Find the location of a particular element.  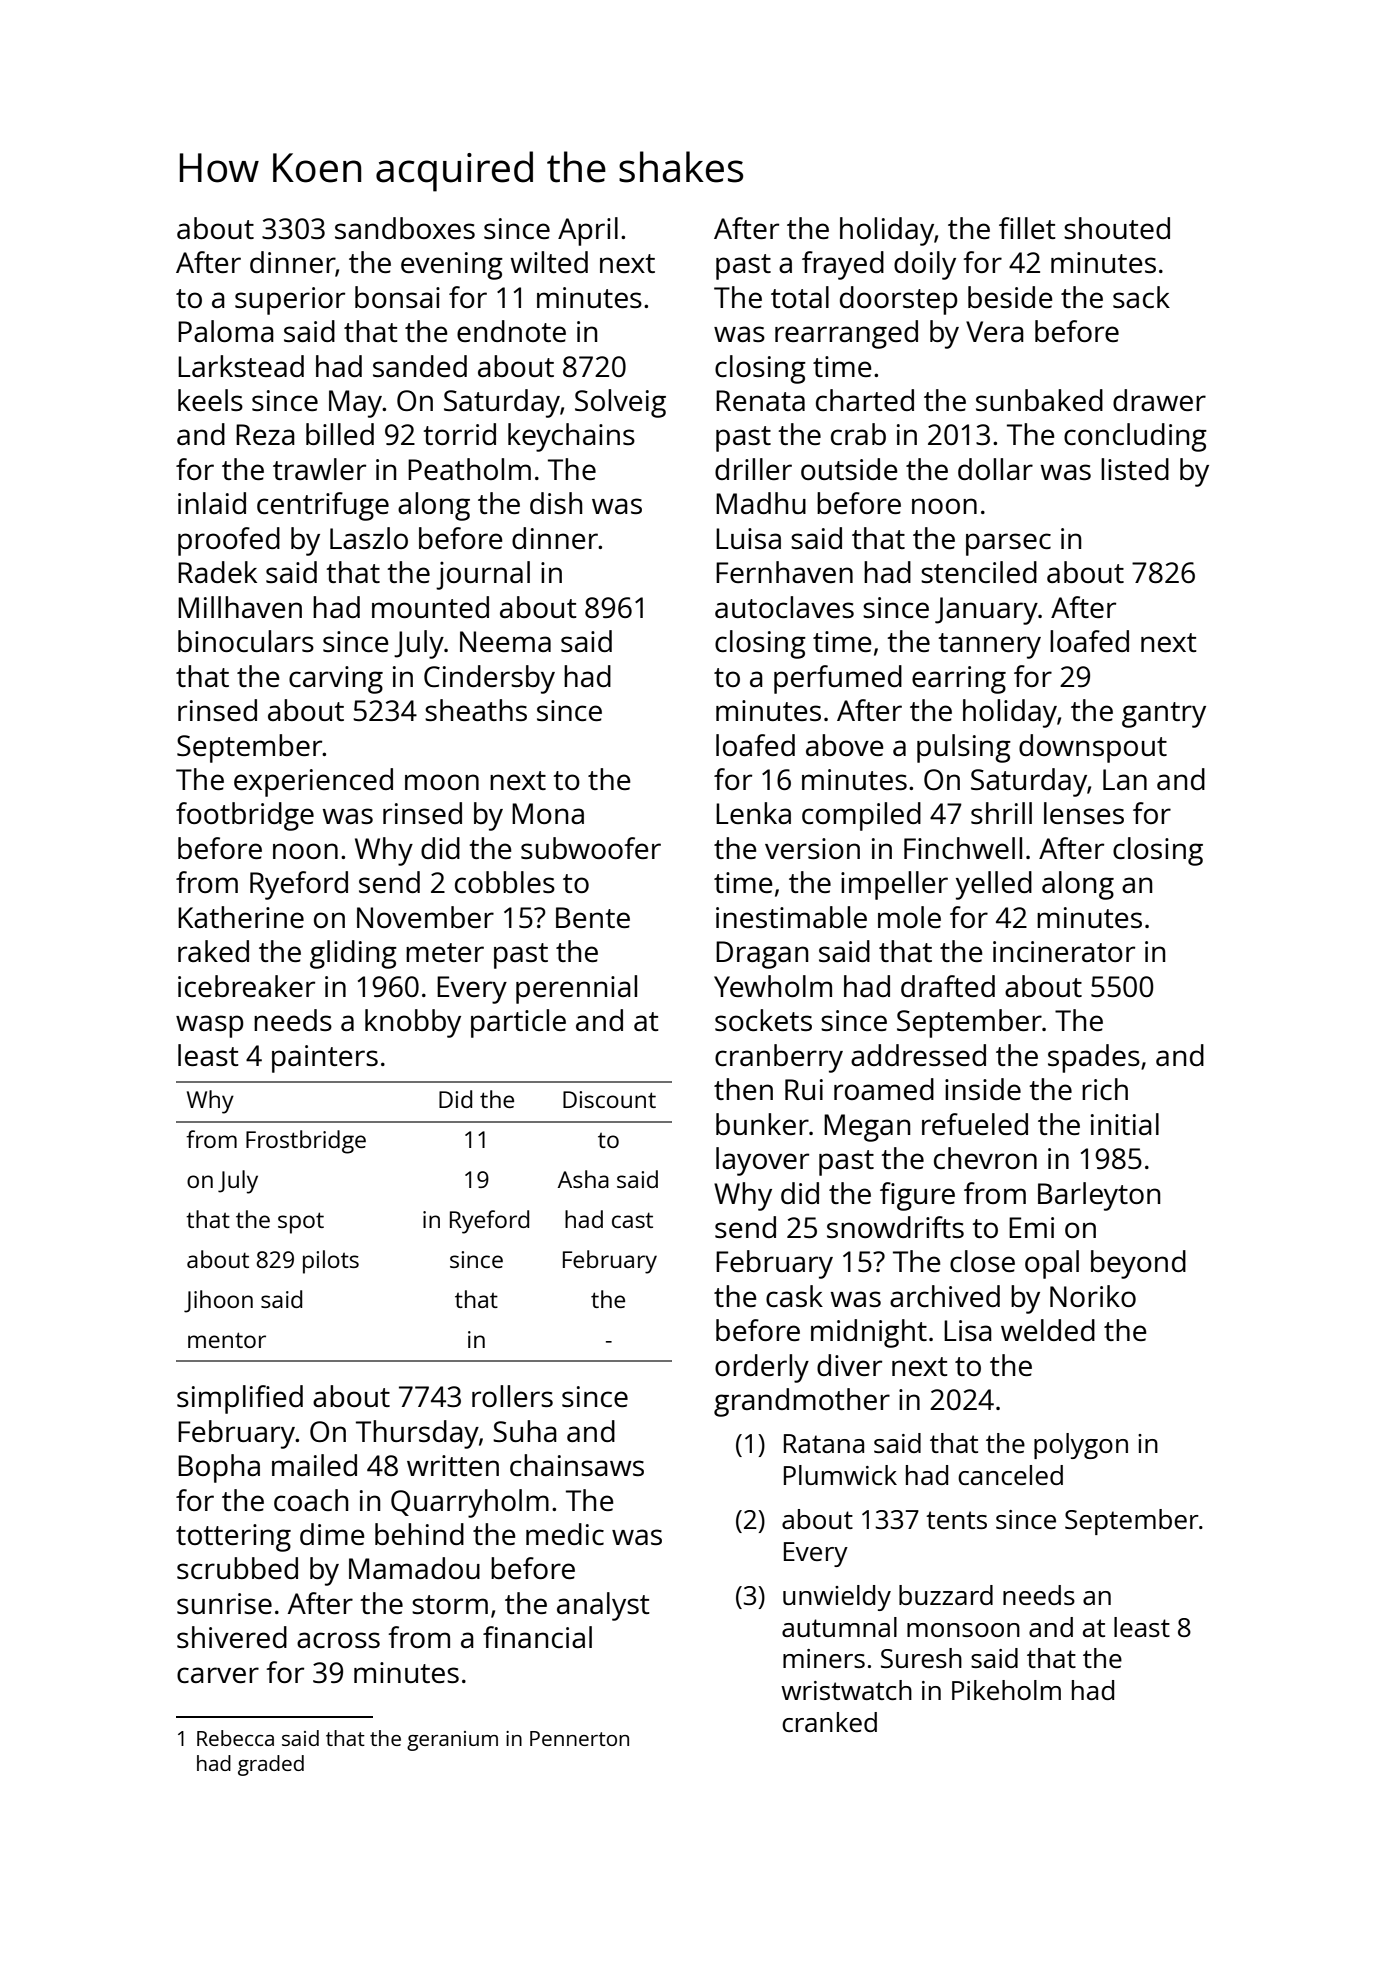

Thursday is located at coordinates (417, 1434).
